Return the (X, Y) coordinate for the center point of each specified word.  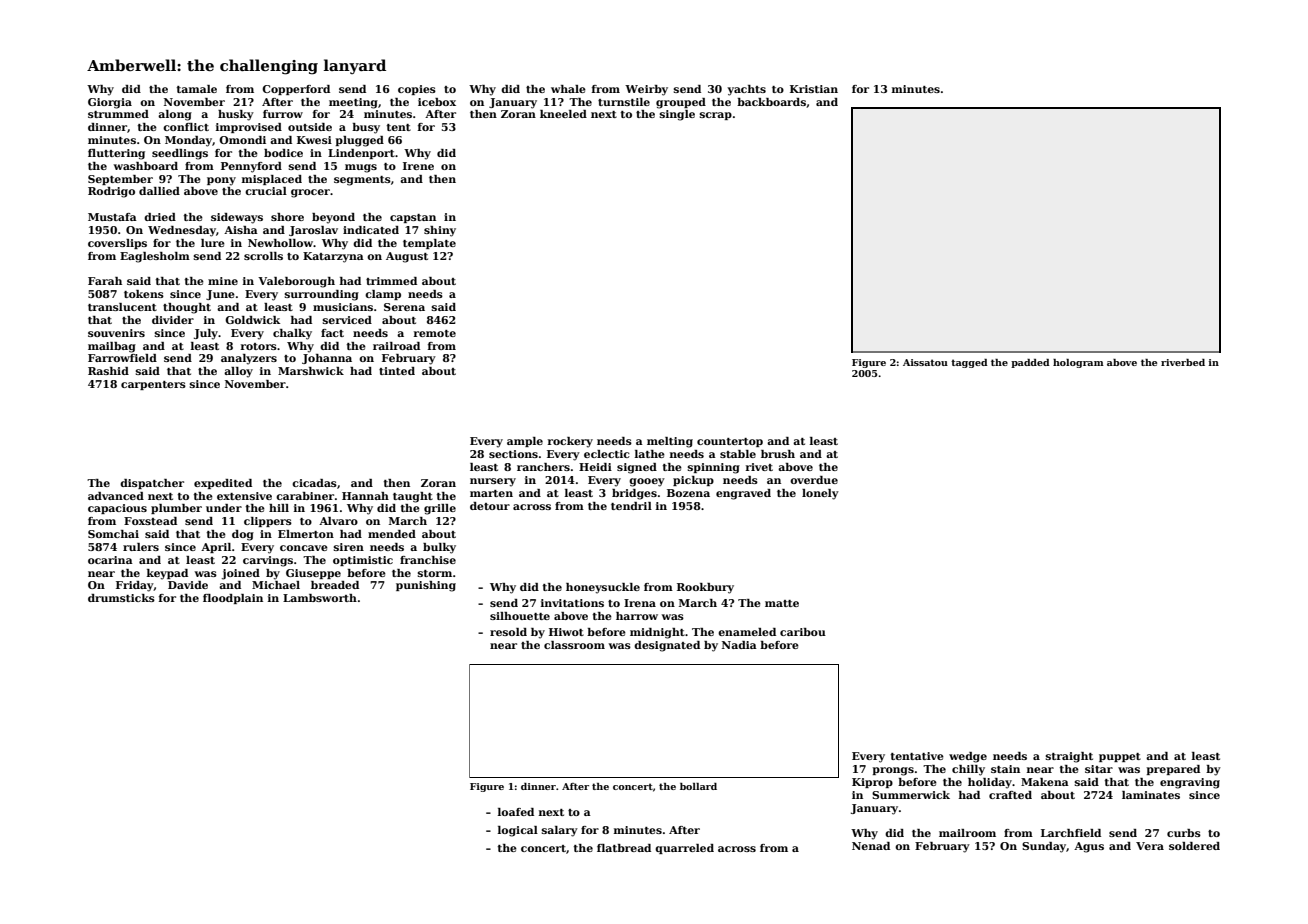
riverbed (1183, 362)
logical (518, 831)
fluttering (116, 154)
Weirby (646, 90)
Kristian (814, 89)
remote (435, 333)
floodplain (233, 599)
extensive (244, 496)
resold (508, 632)
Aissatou (925, 362)
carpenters (153, 385)
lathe (650, 454)
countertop (730, 442)
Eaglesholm (155, 257)
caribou (803, 632)
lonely (820, 494)
